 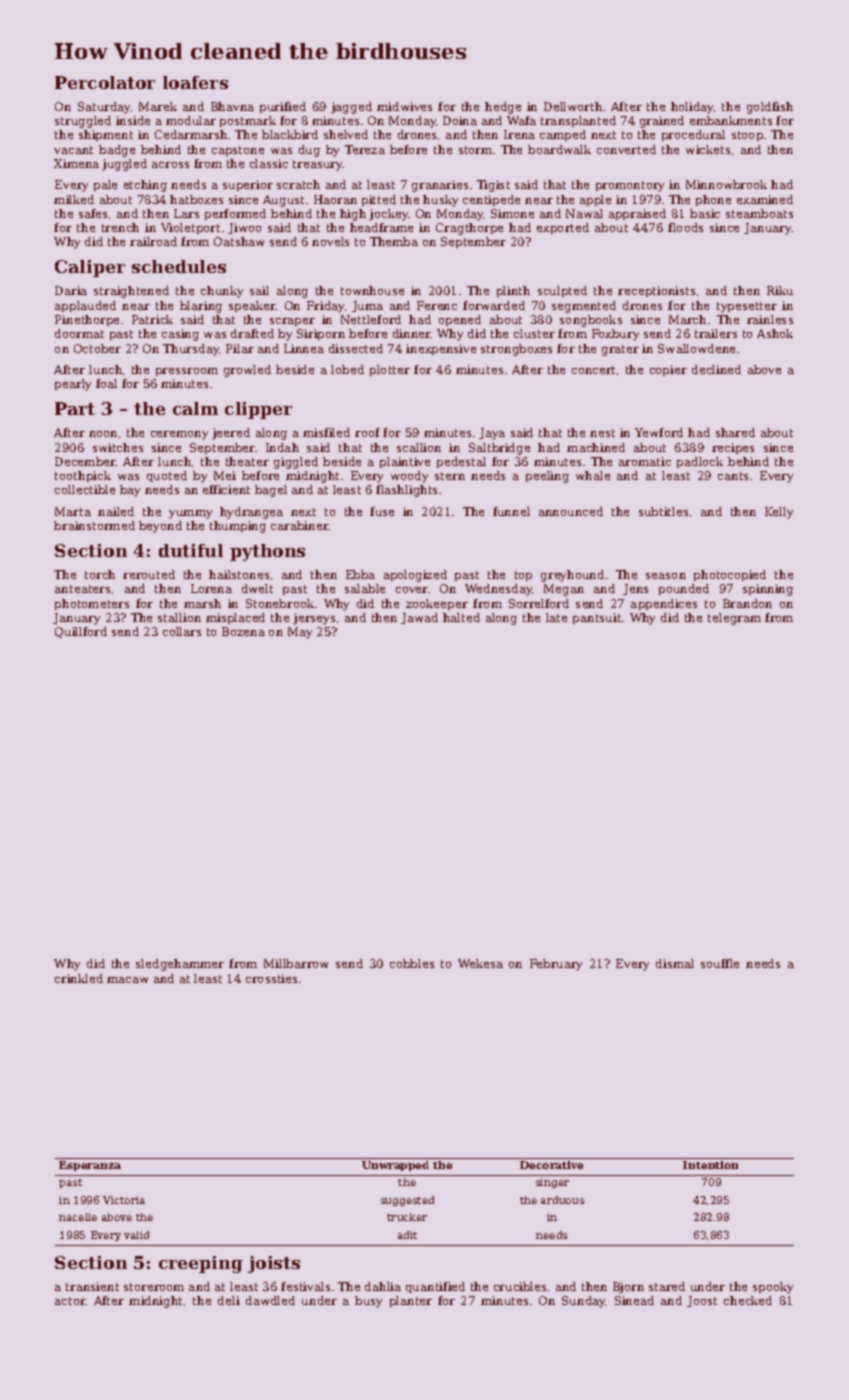 What do you see at coordinates (395, 1166) in the screenshot?
I see `Unwrapped` at bounding box center [395, 1166].
